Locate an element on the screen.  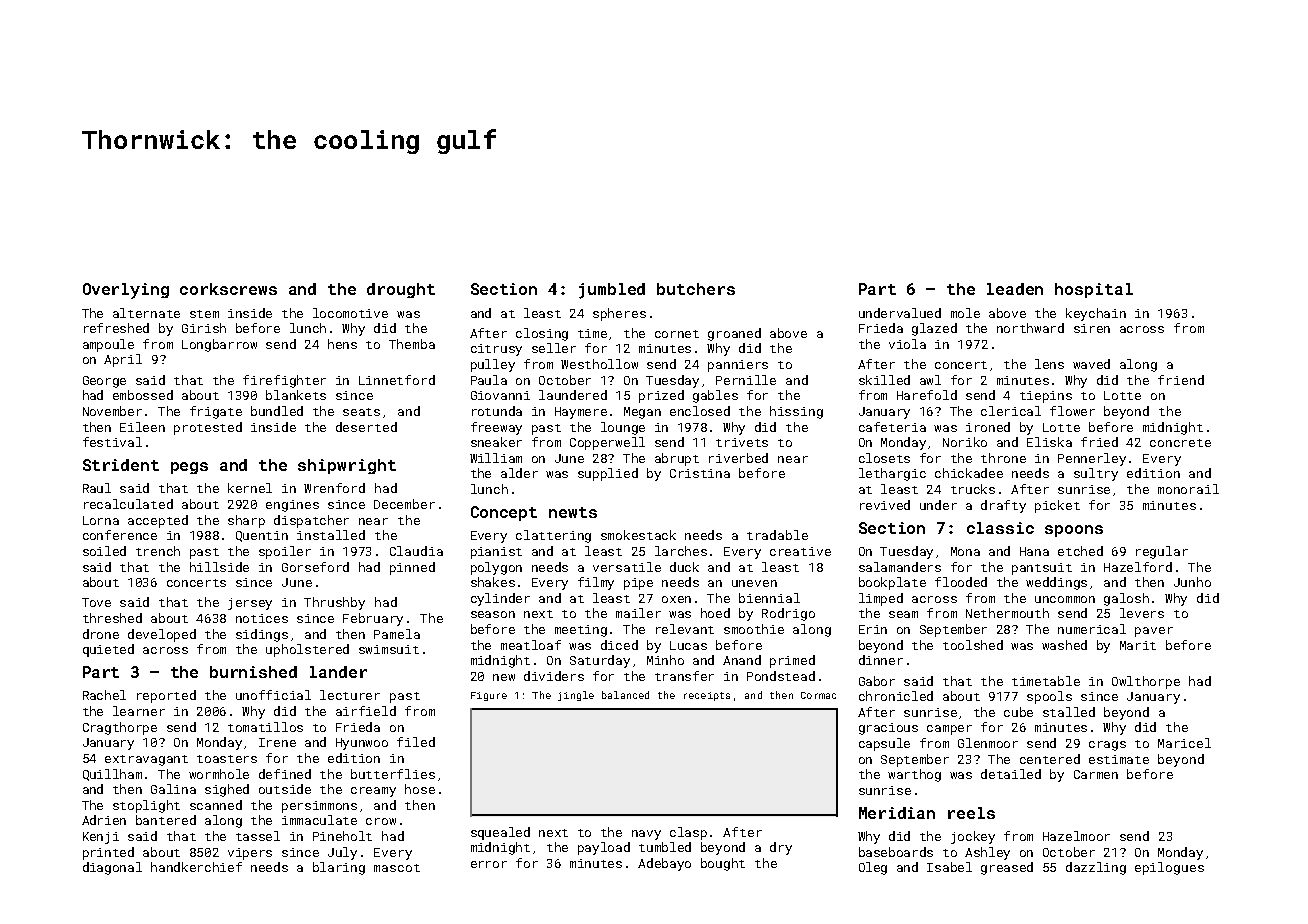
receipts is located at coordinates (707, 696).
